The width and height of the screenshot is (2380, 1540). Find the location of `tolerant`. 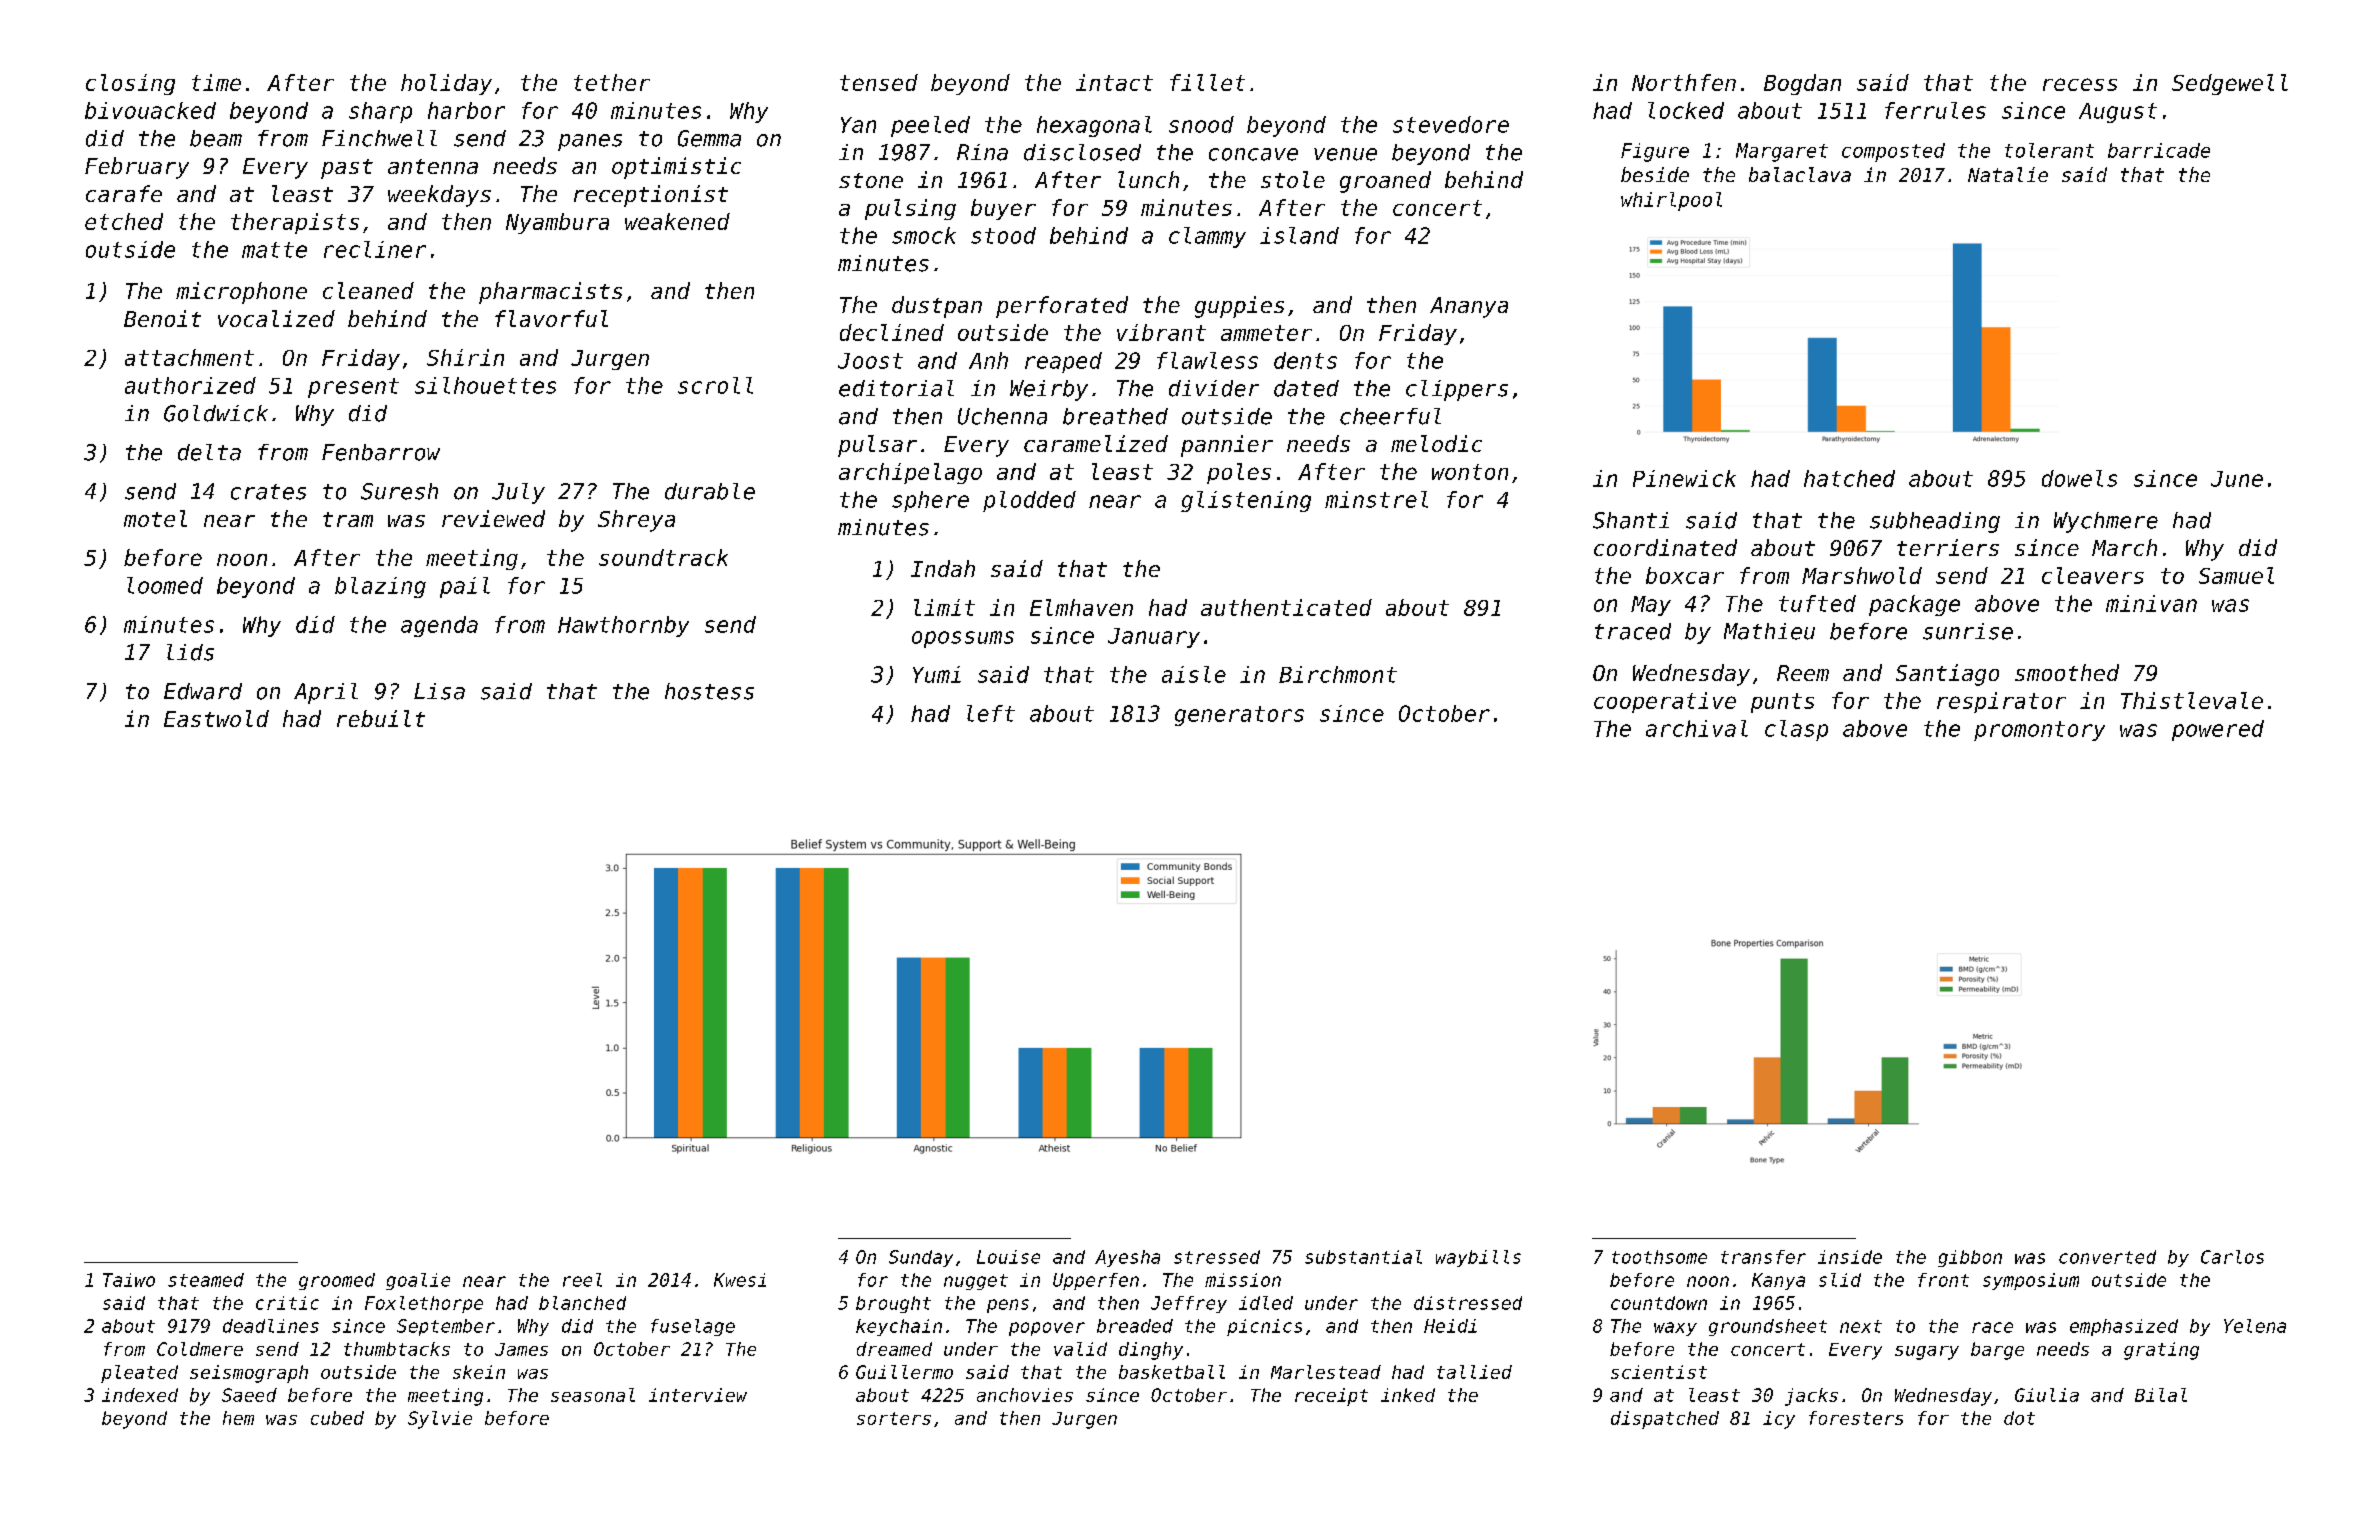

tolerant is located at coordinates (2049, 150).
